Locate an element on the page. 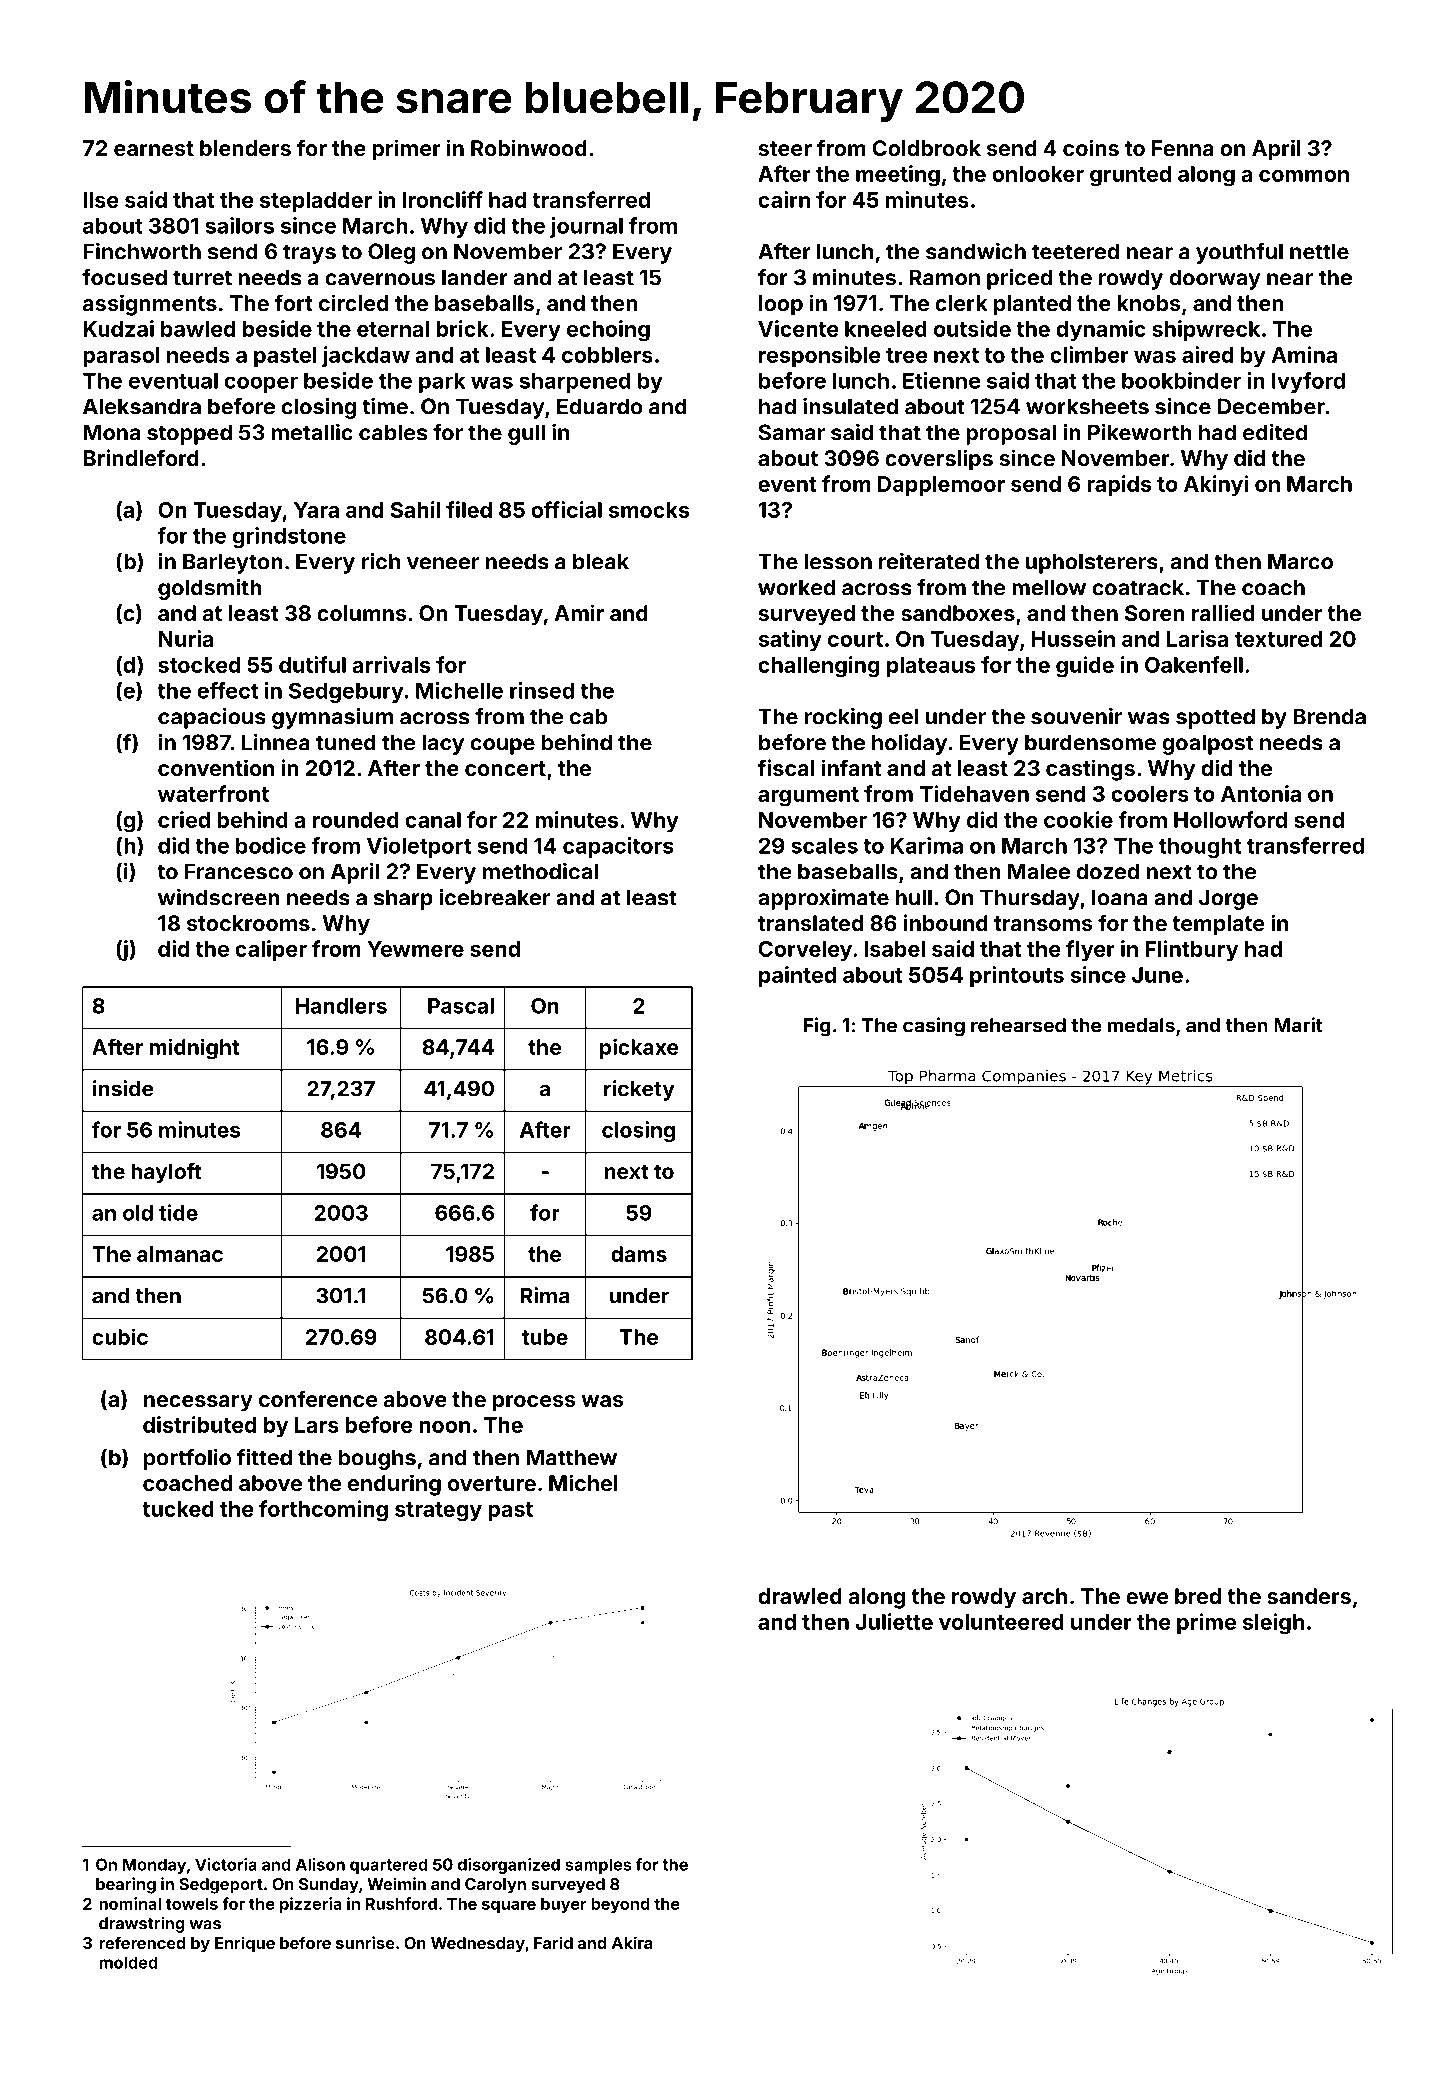 This page has width=1450, height=2100. drawled is located at coordinates (800, 1596).
